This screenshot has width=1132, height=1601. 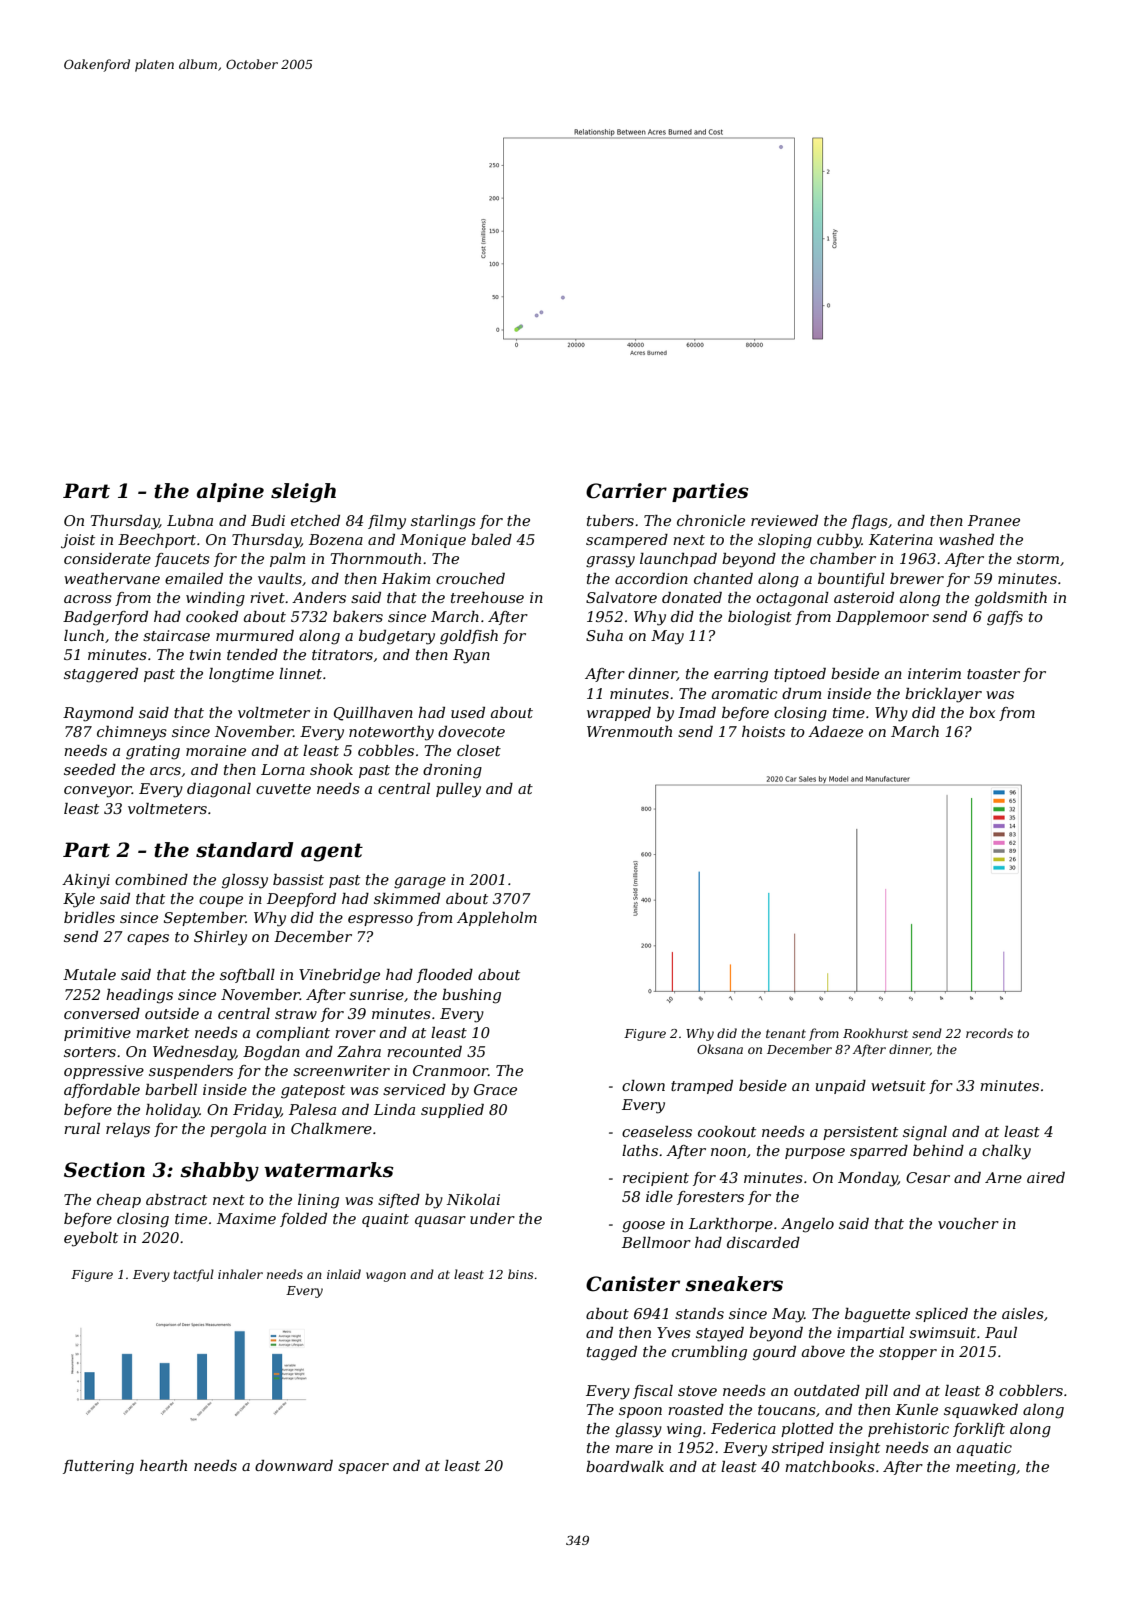 I want to click on Appleholm, so click(x=497, y=919).
